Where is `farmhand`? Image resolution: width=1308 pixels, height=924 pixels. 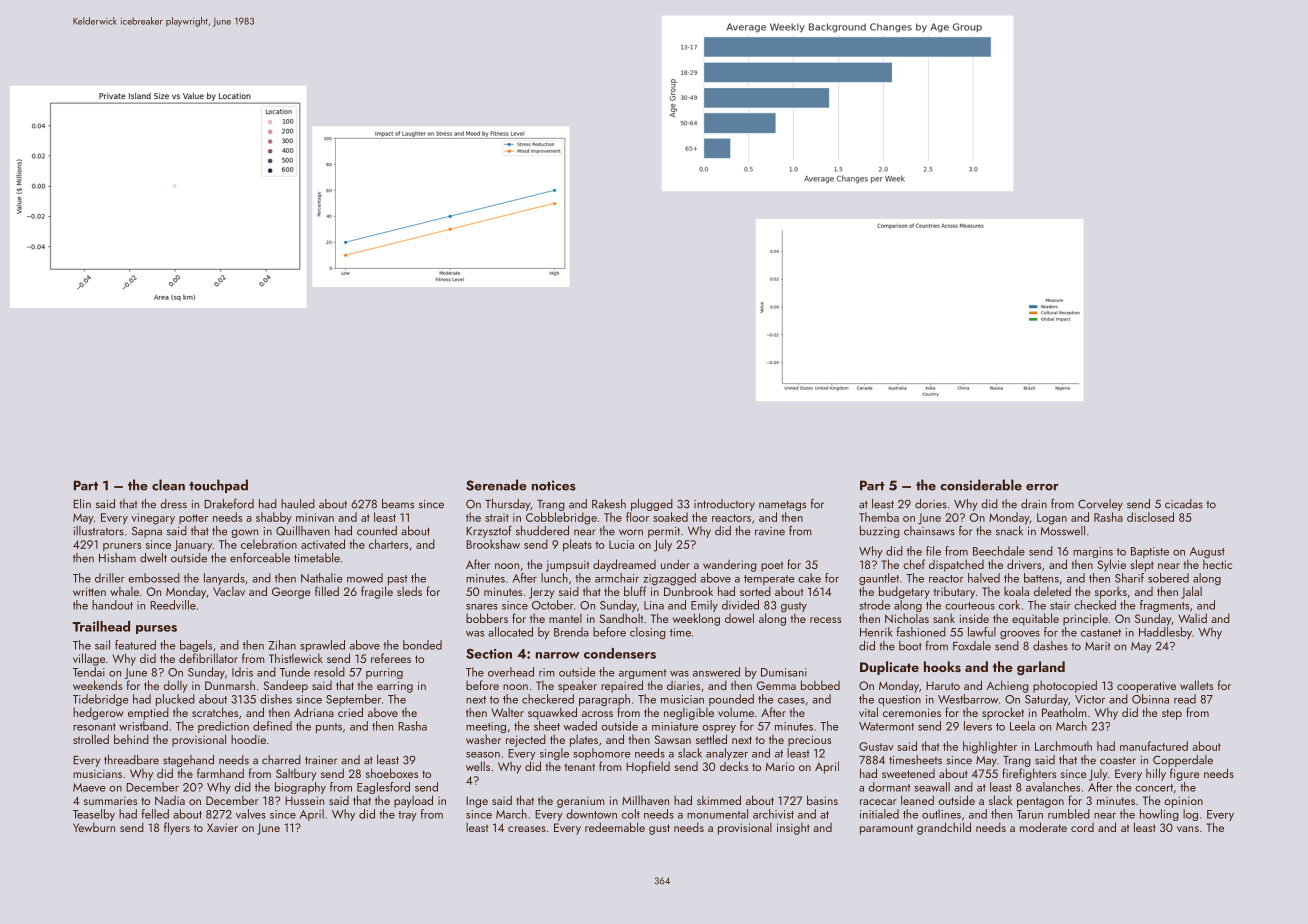
farmhand is located at coordinates (220, 773).
